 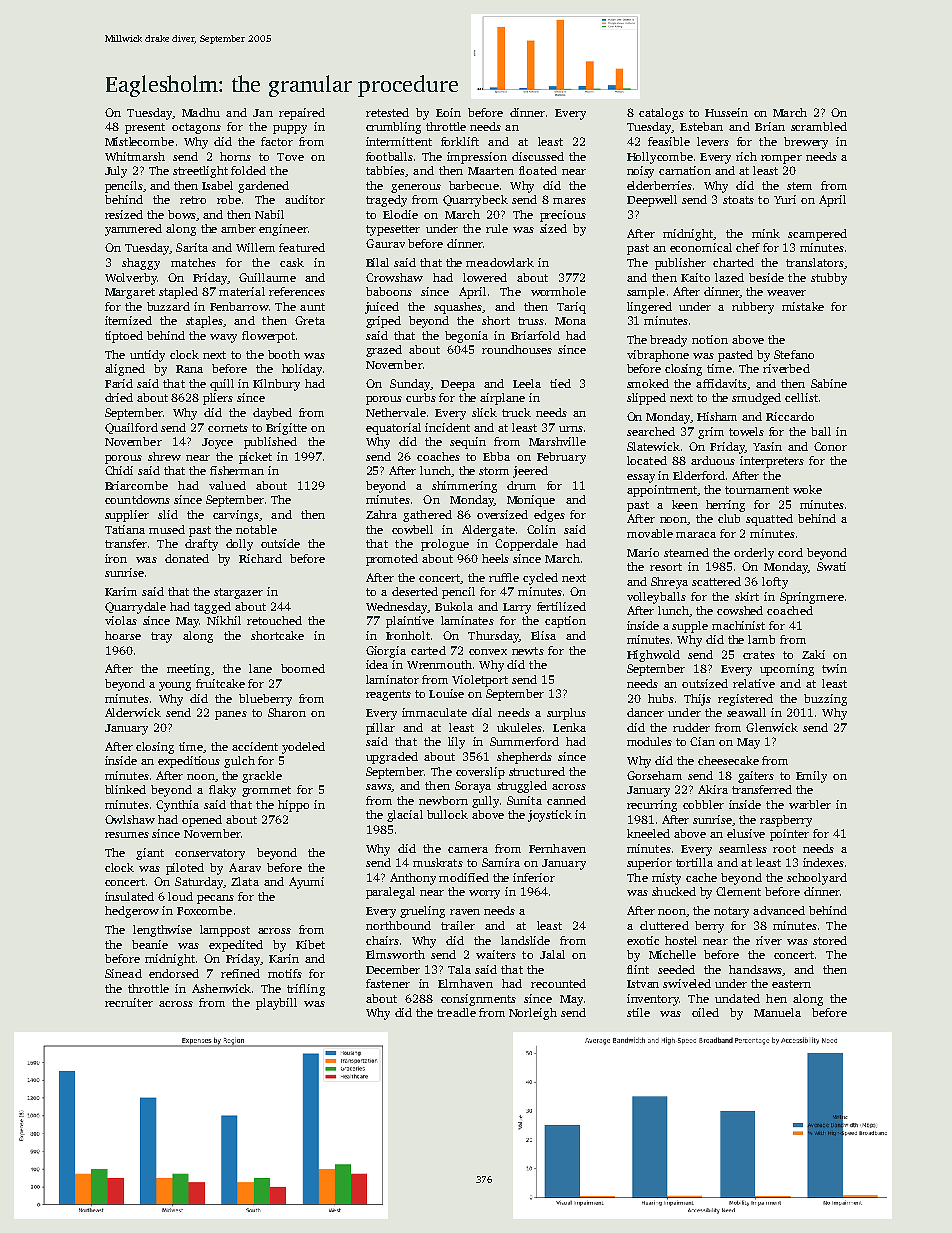 I want to click on Conor, so click(x=830, y=446).
